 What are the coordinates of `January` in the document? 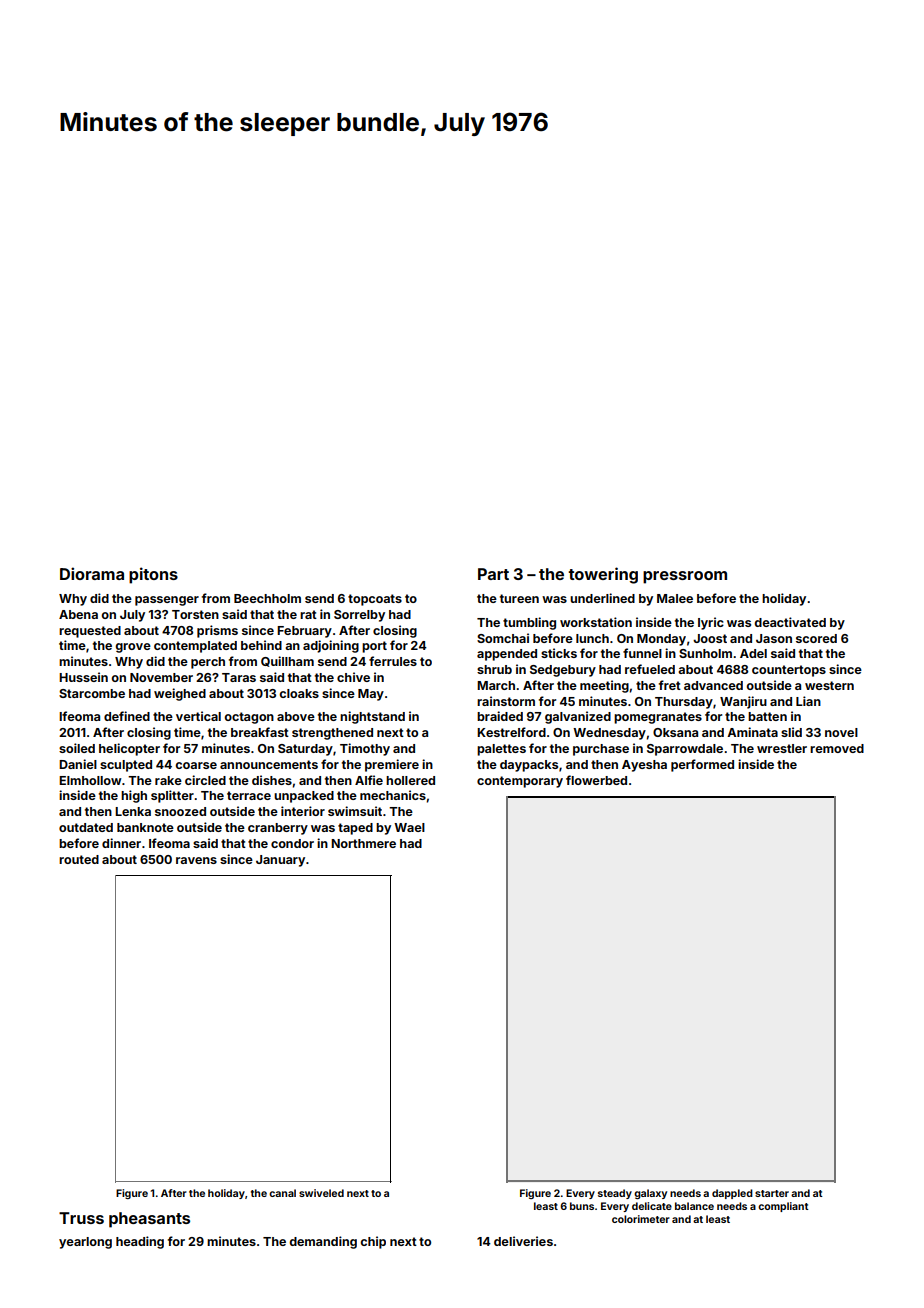 It's located at (280, 861).
